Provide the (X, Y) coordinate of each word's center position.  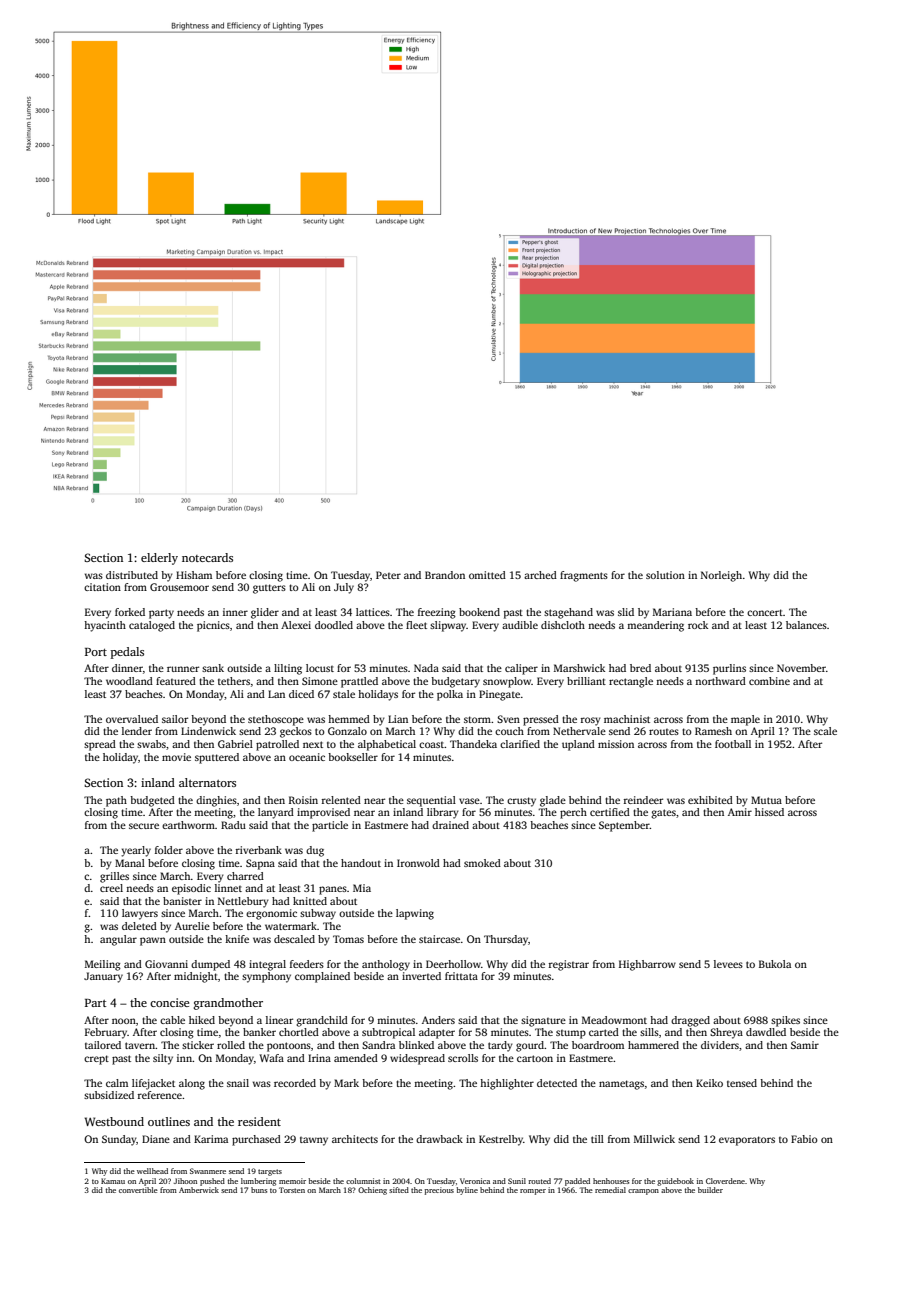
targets (270, 1172)
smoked (482, 863)
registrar (569, 965)
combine (769, 681)
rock (698, 625)
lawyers (140, 914)
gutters (269, 589)
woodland (129, 681)
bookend (479, 612)
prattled (359, 682)
